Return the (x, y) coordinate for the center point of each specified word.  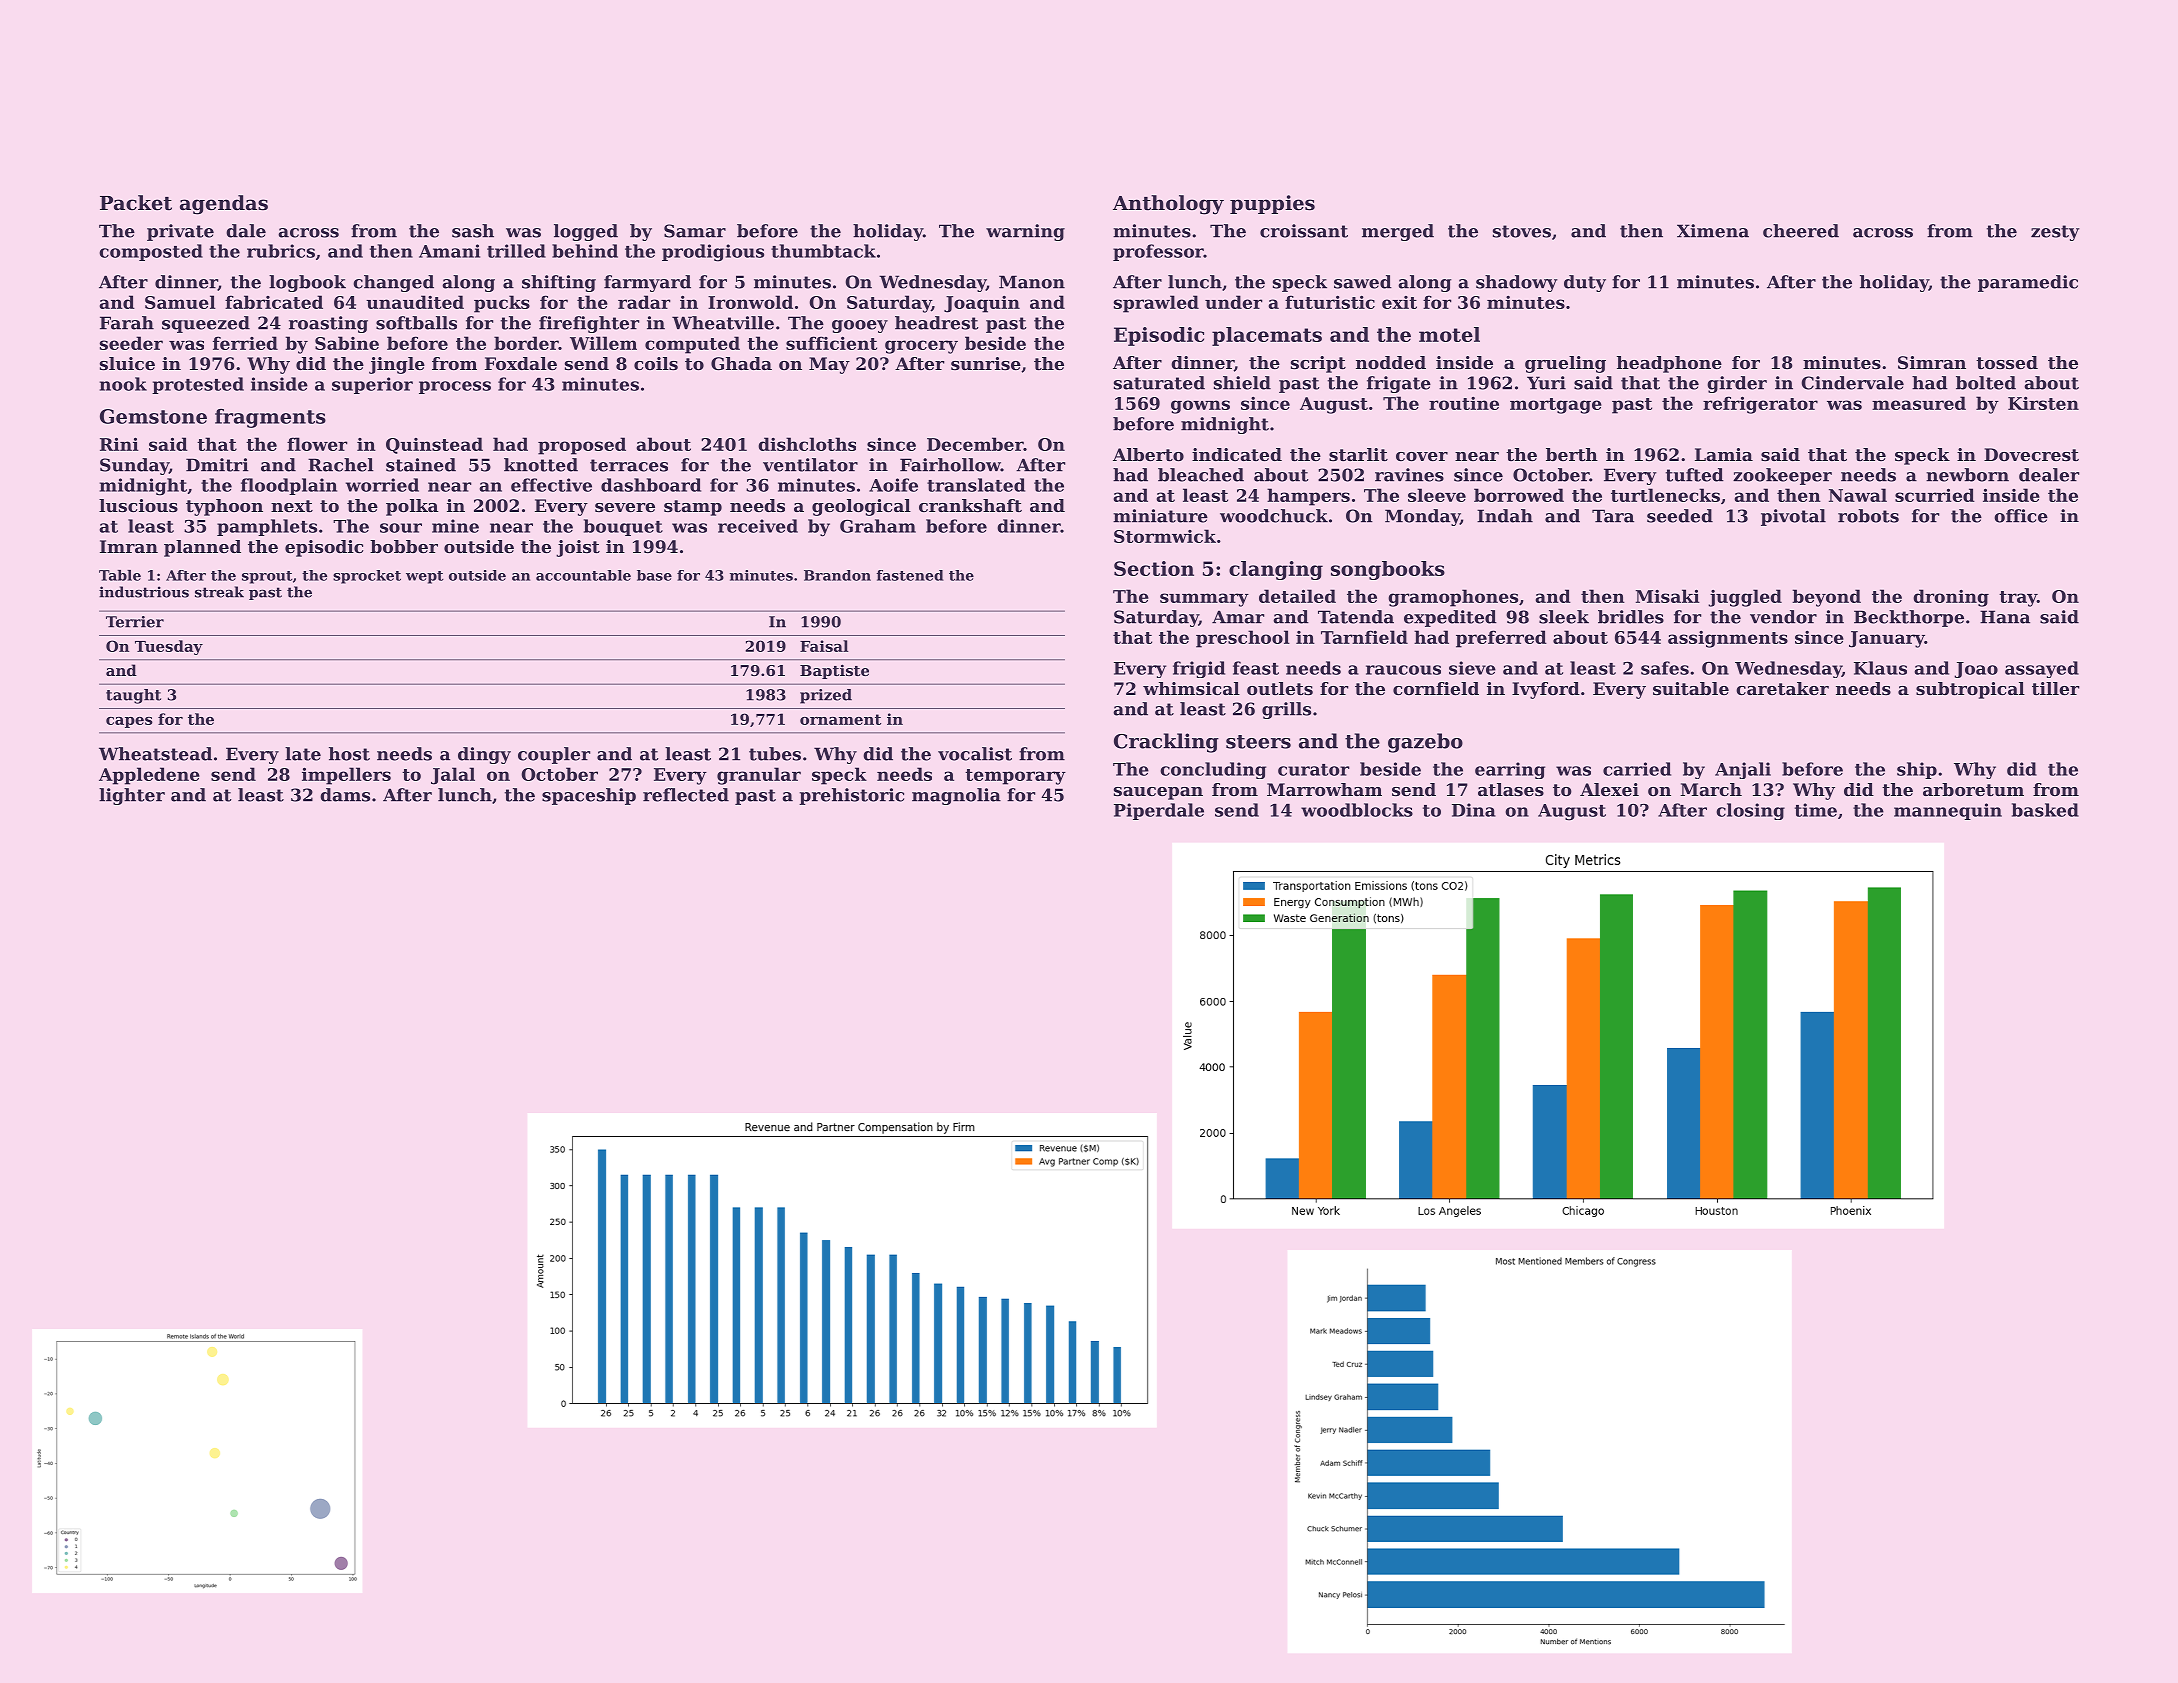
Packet (136, 203)
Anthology (1168, 205)
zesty (2055, 233)
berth (1572, 454)
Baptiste (834, 671)
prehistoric (851, 796)
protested (198, 385)
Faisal (824, 646)
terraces (629, 465)
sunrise (986, 363)
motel (1449, 334)
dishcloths (807, 444)
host (349, 754)
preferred (1501, 639)
